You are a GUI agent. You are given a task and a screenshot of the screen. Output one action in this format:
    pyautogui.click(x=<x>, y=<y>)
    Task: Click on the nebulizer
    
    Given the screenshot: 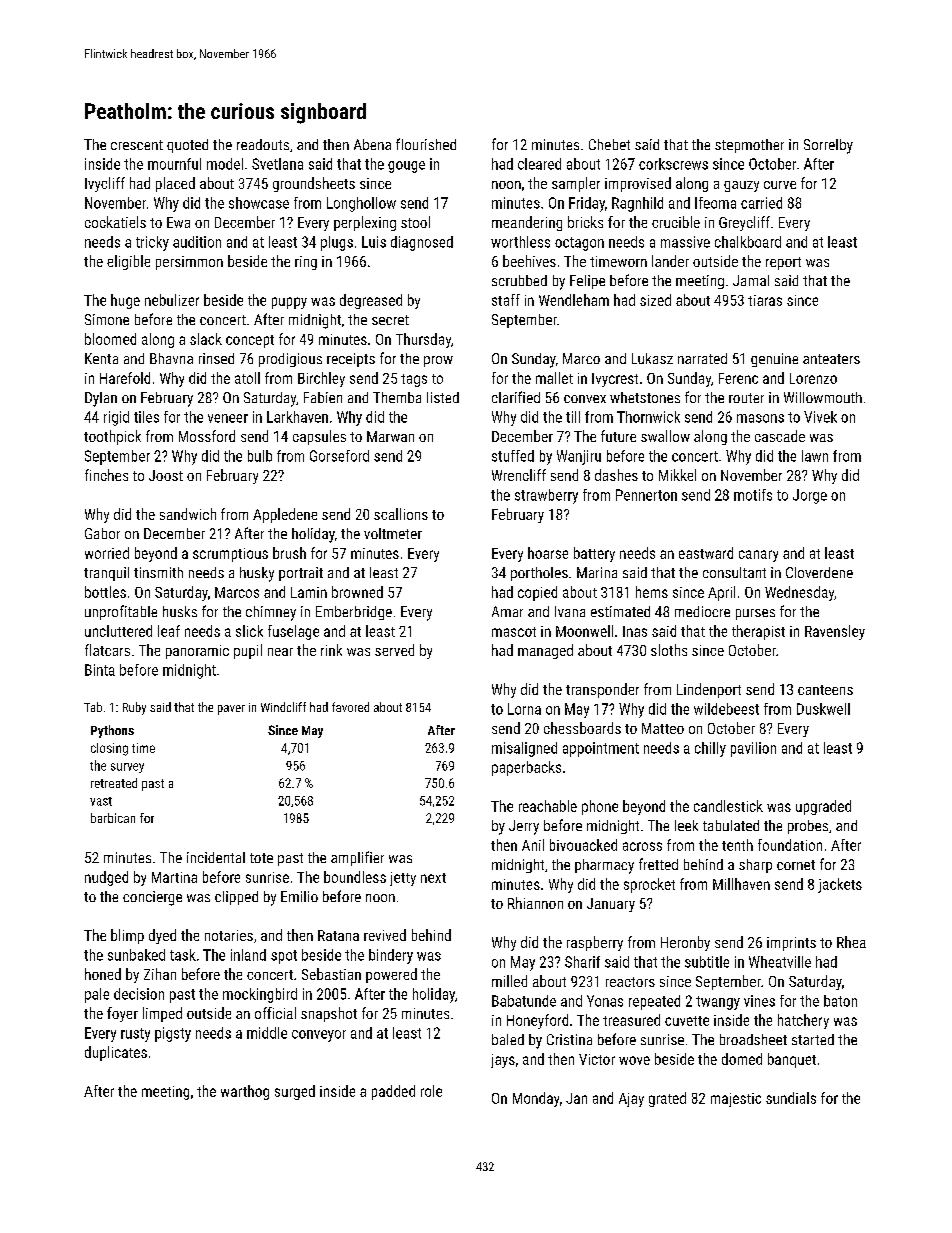 What is the action you would take?
    pyautogui.click(x=172, y=300)
